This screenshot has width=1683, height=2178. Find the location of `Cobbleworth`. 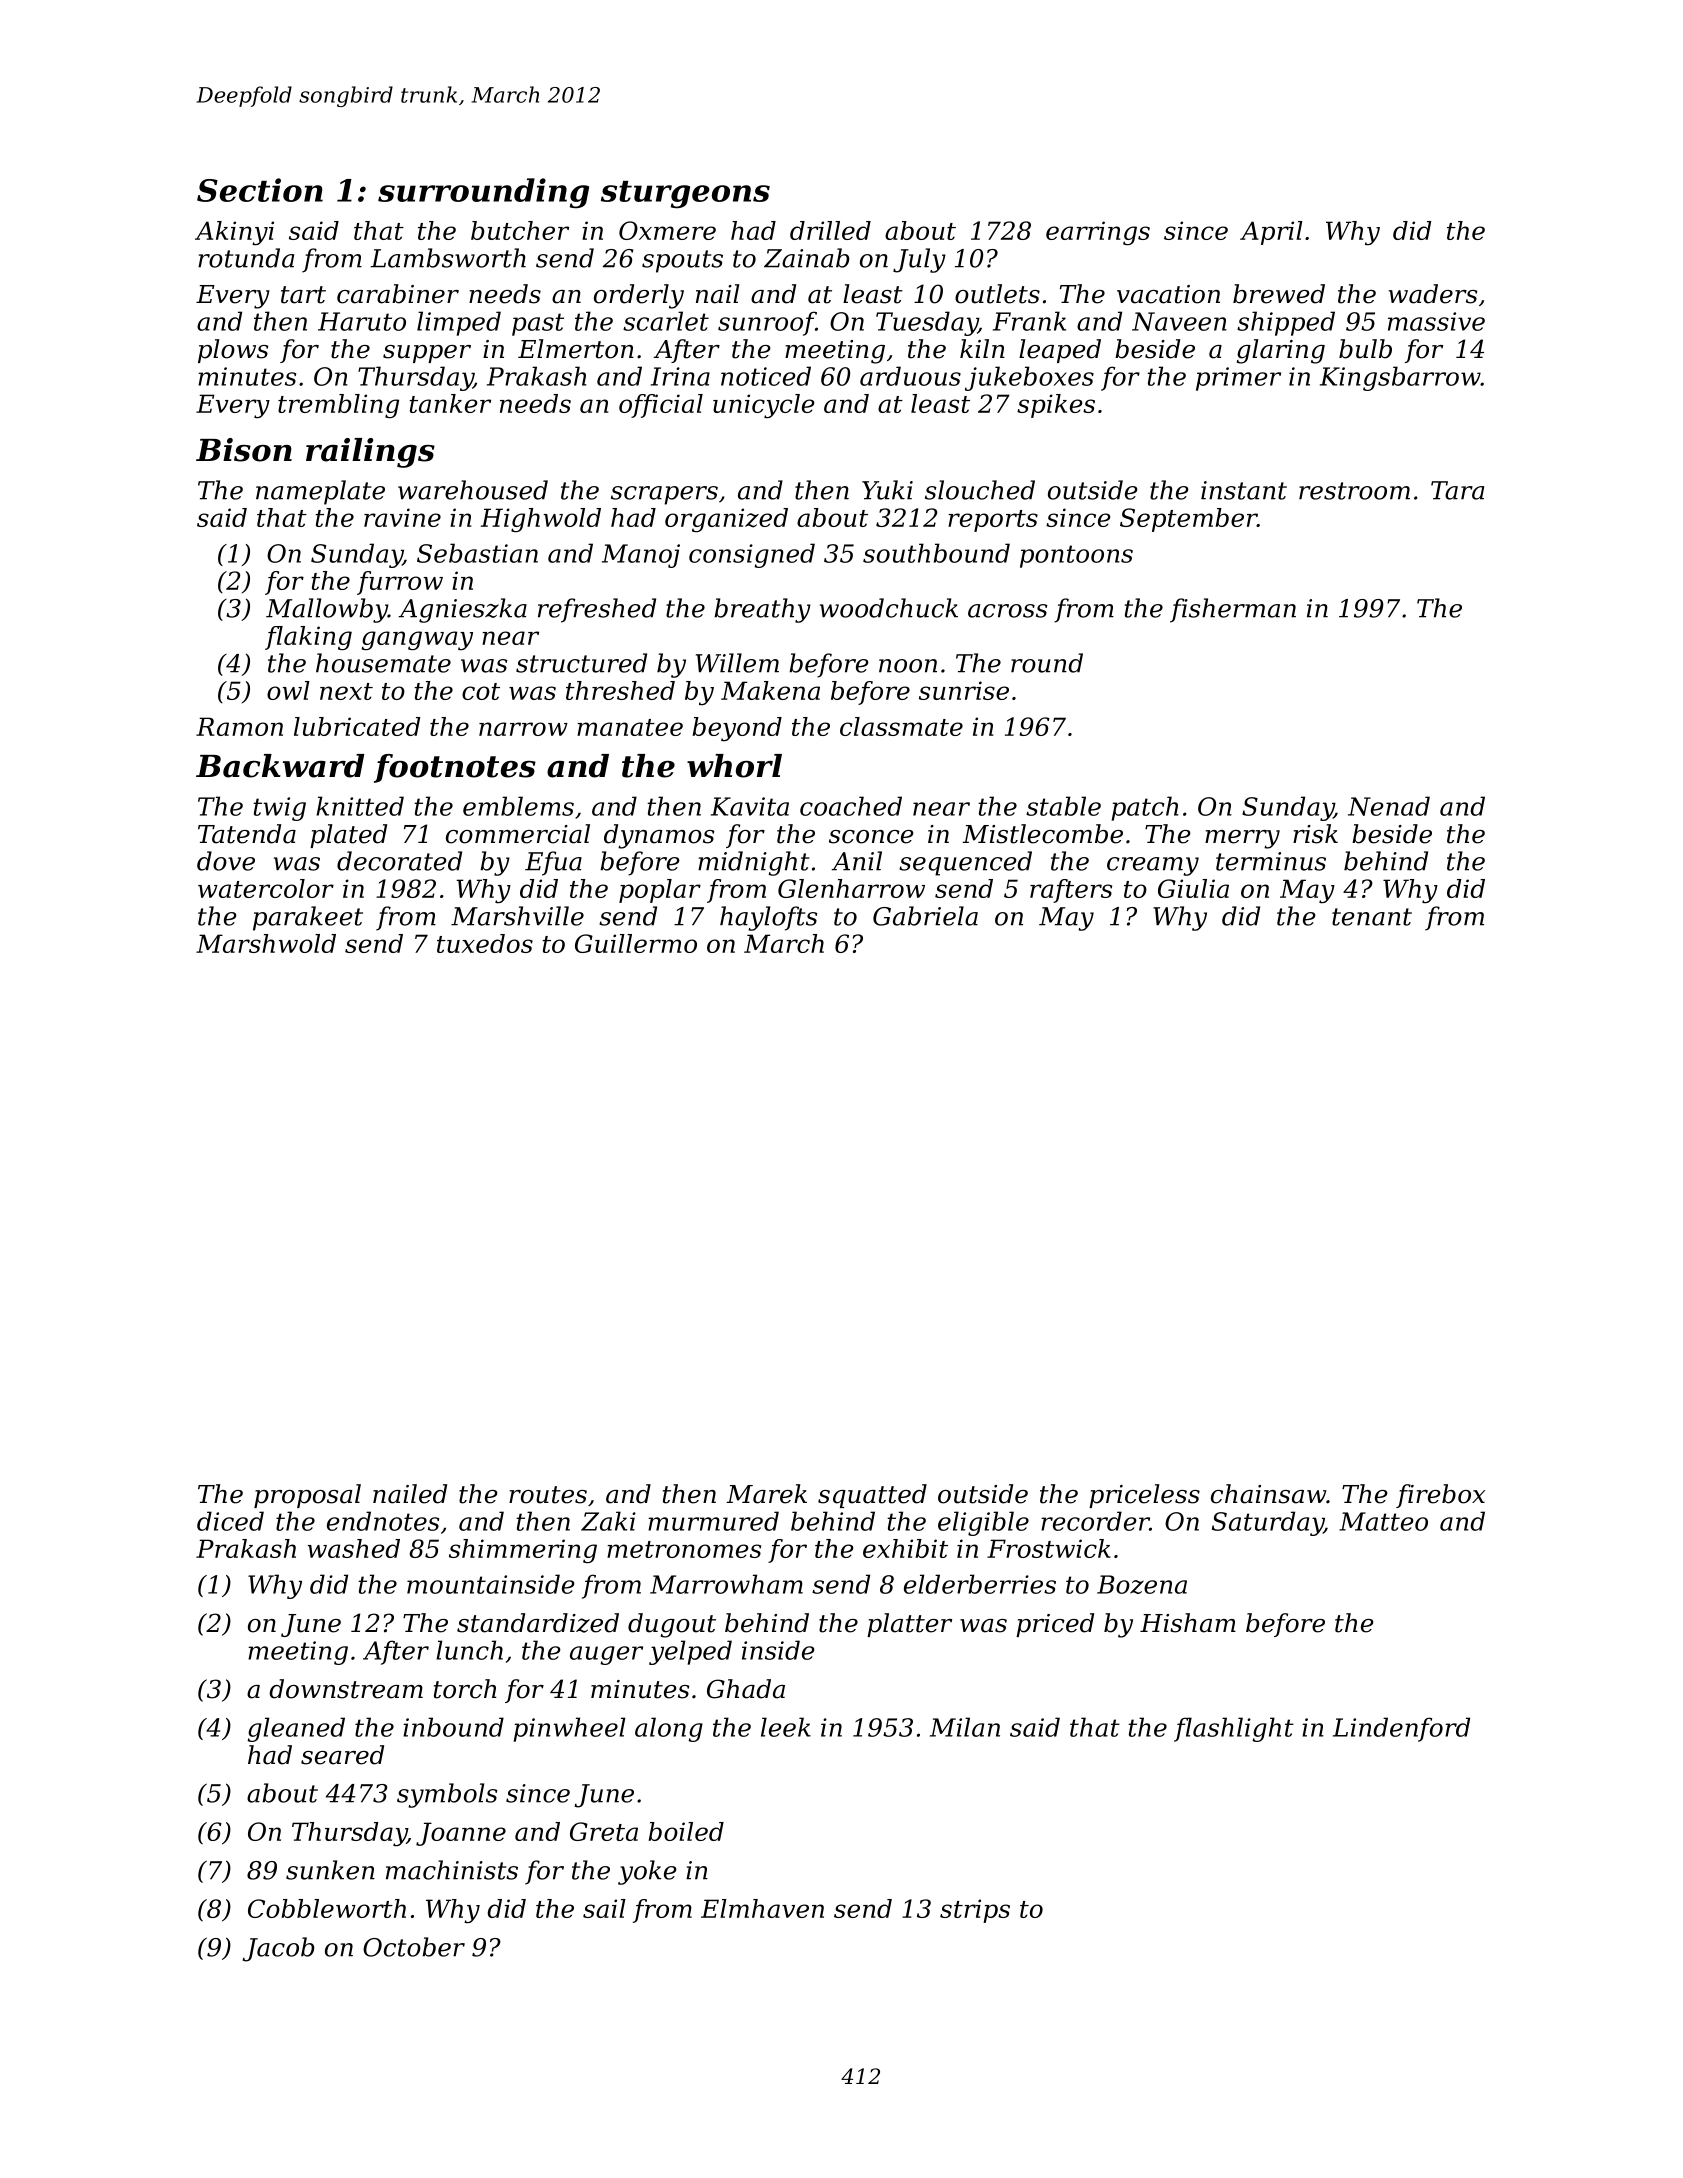

Cobbleworth is located at coordinates (327, 1908).
